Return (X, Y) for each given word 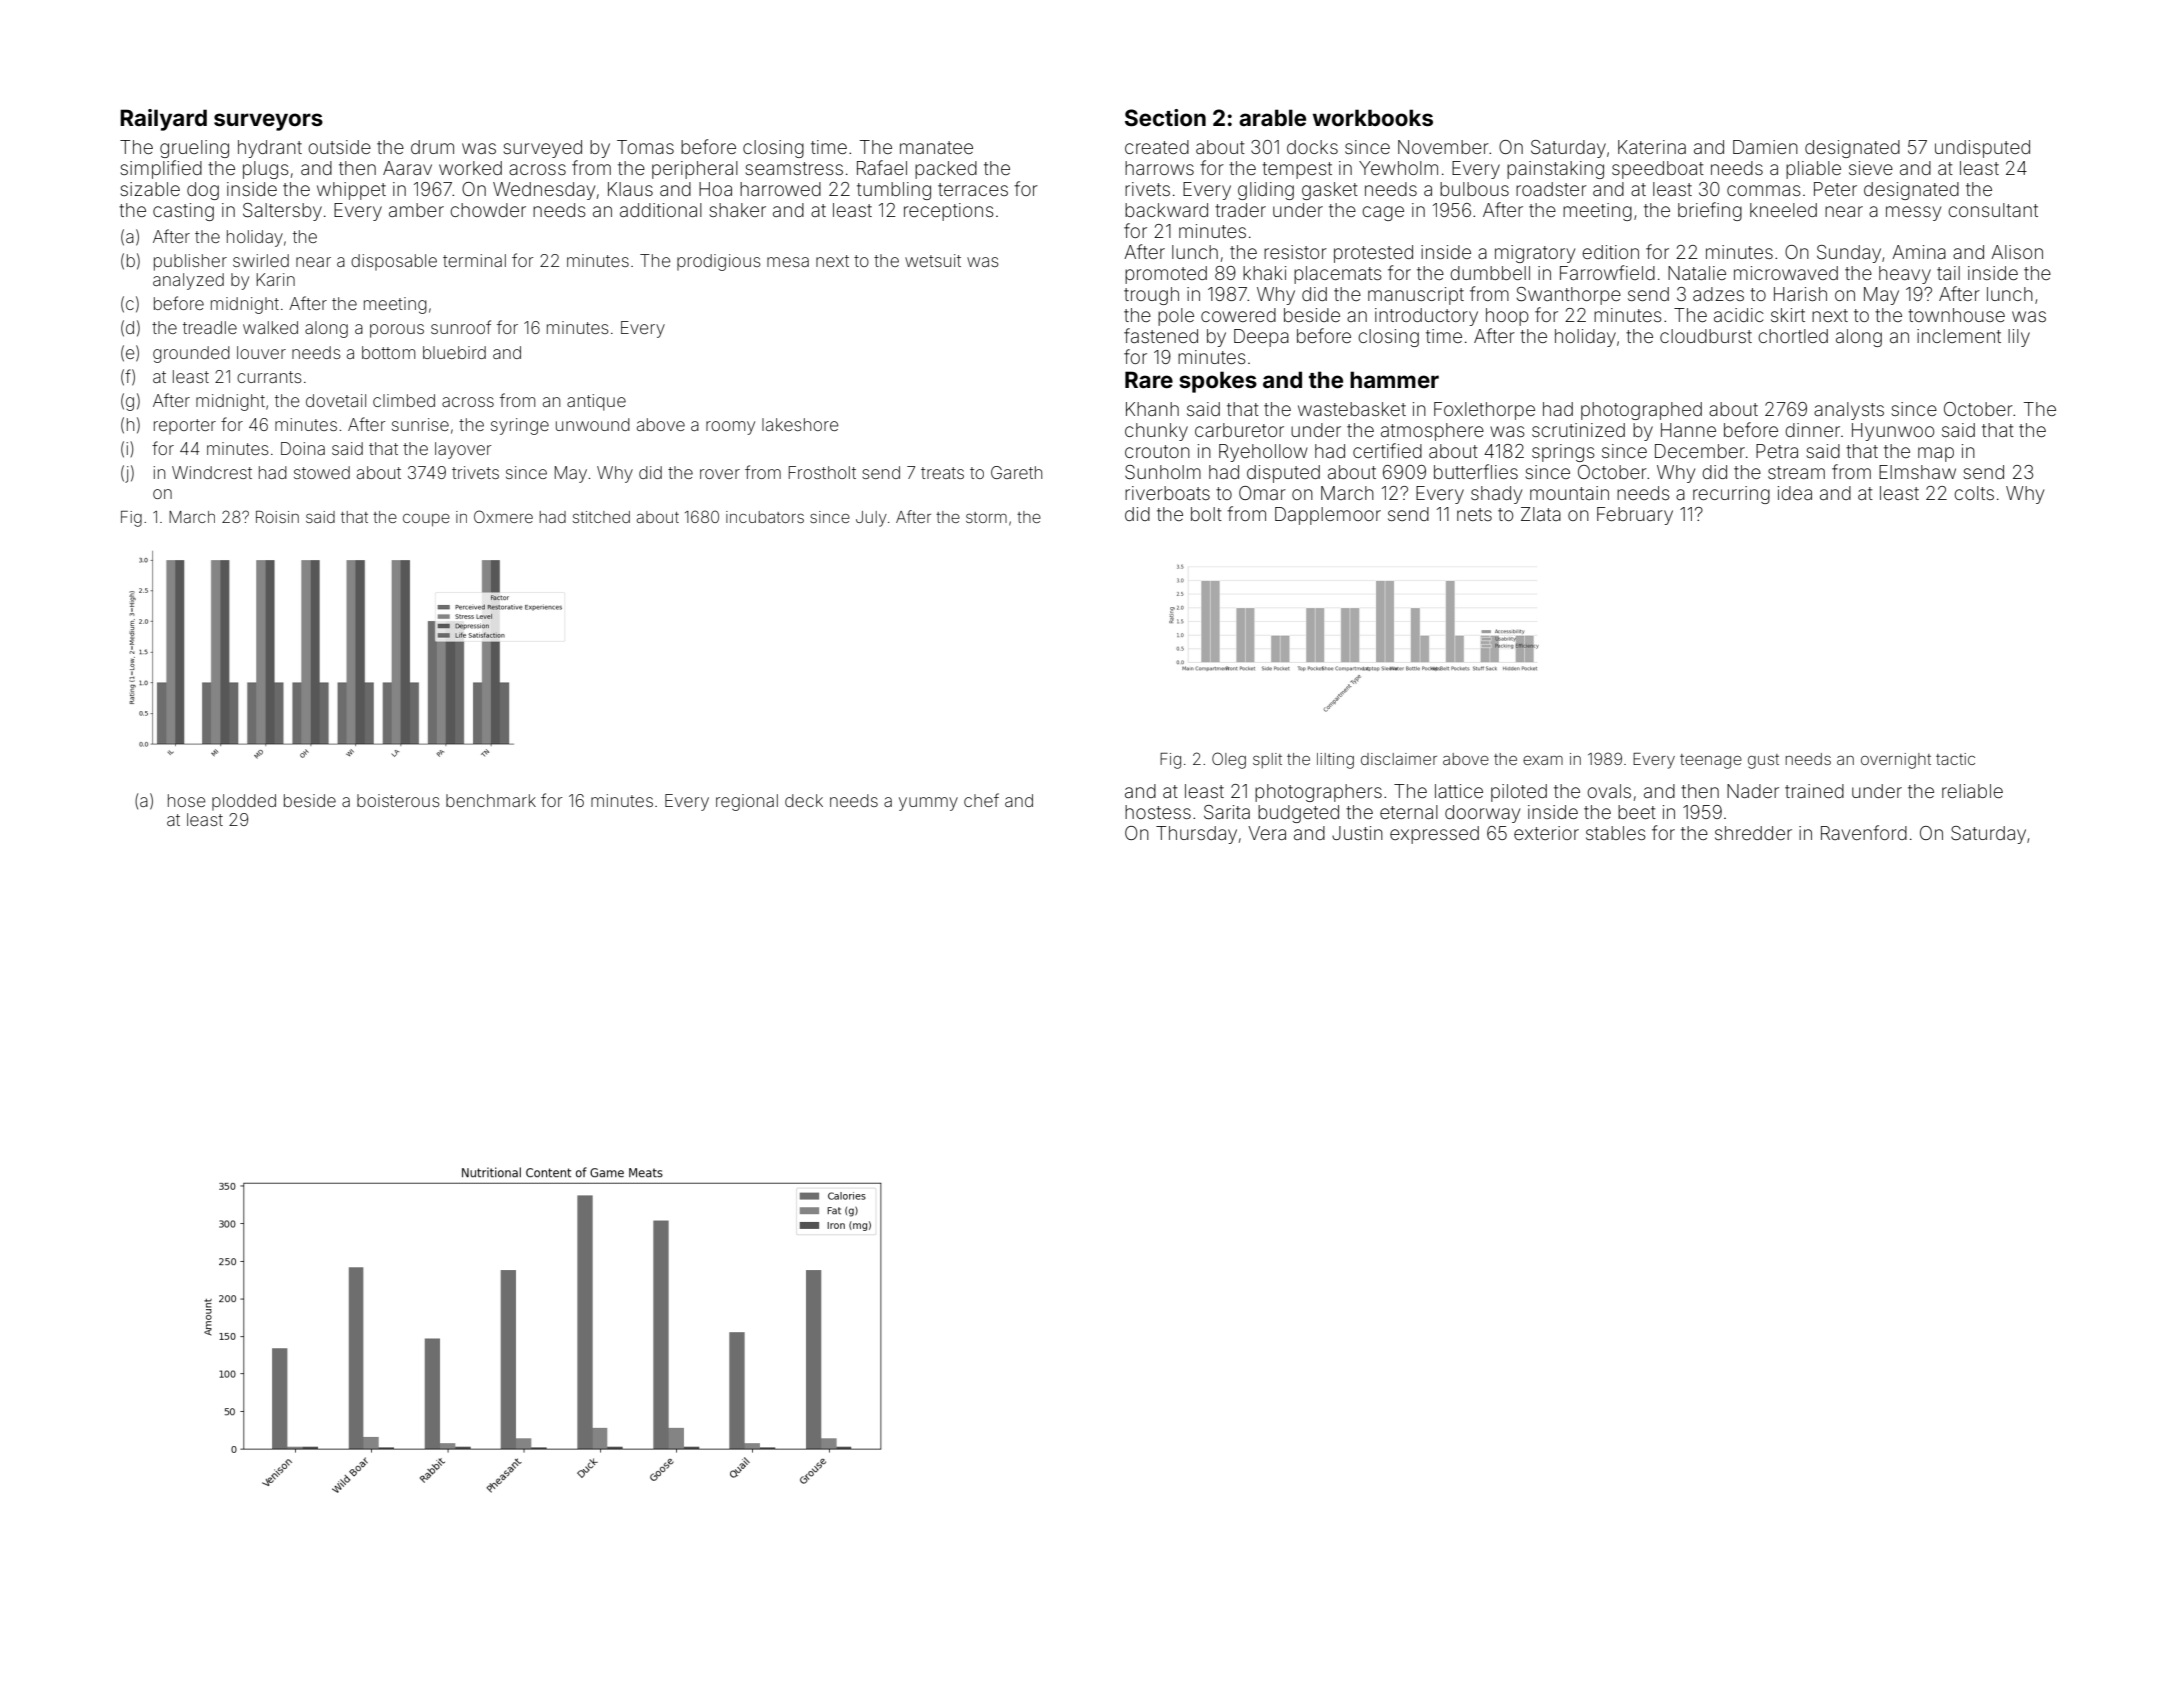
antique (596, 402)
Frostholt (822, 472)
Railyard (163, 120)
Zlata (1541, 514)
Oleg (1229, 760)
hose (187, 800)
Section (1165, 118)
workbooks (1373, 117)
